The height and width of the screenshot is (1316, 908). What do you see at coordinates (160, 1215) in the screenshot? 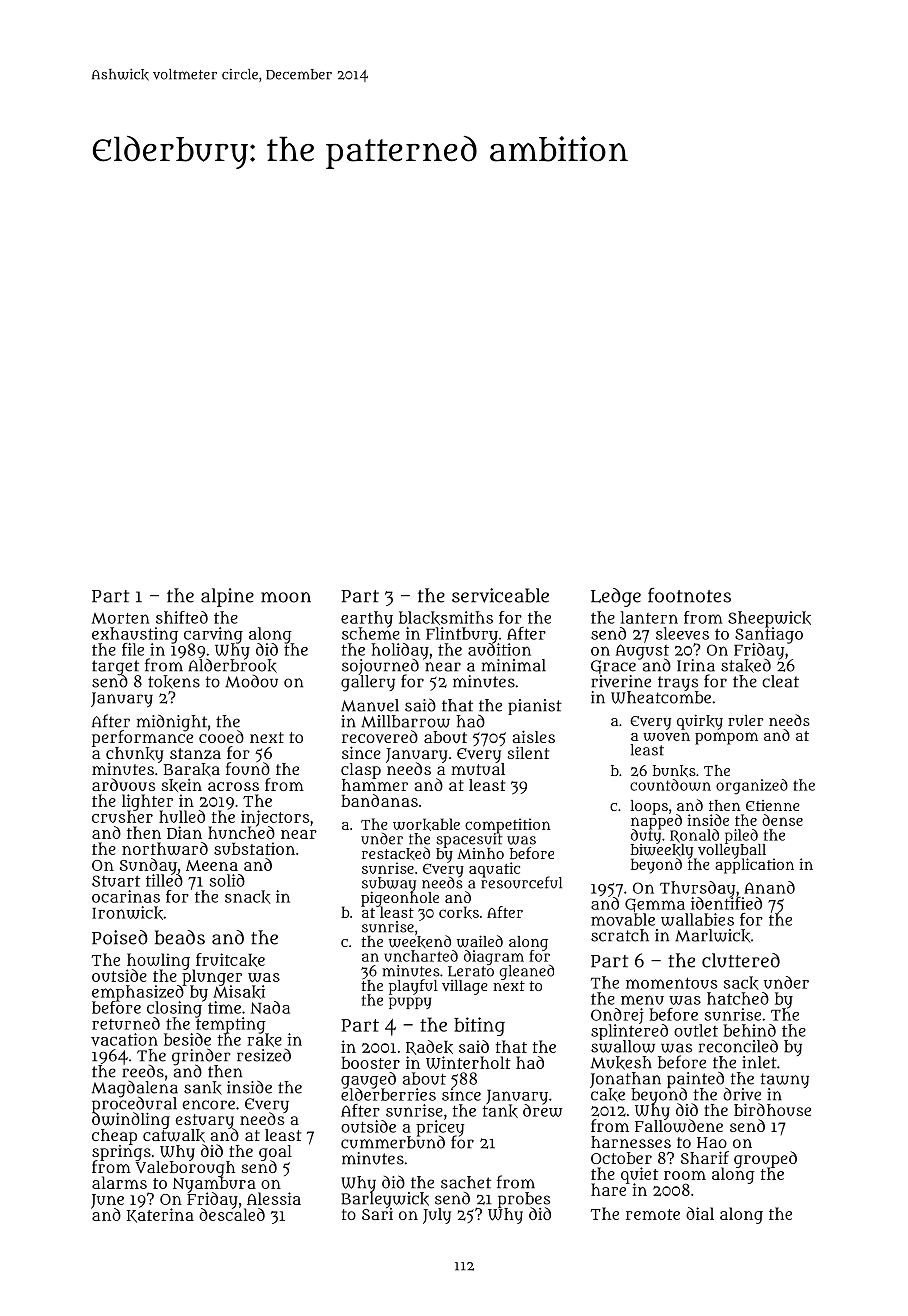
I see `Katerina` at bounding box center [160, 1215].
